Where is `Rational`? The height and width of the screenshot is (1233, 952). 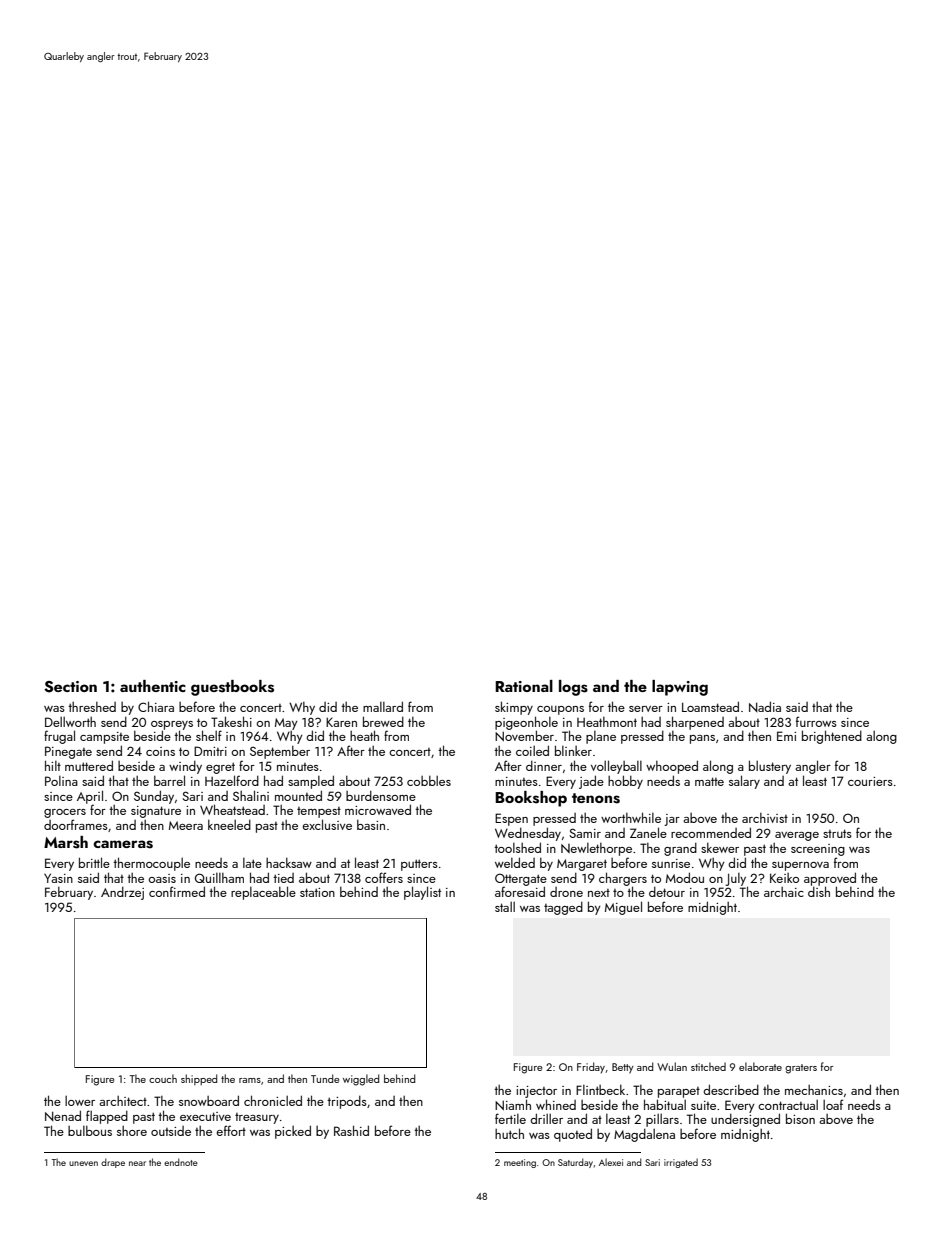 Rational is located at coordinates (524, 686).
